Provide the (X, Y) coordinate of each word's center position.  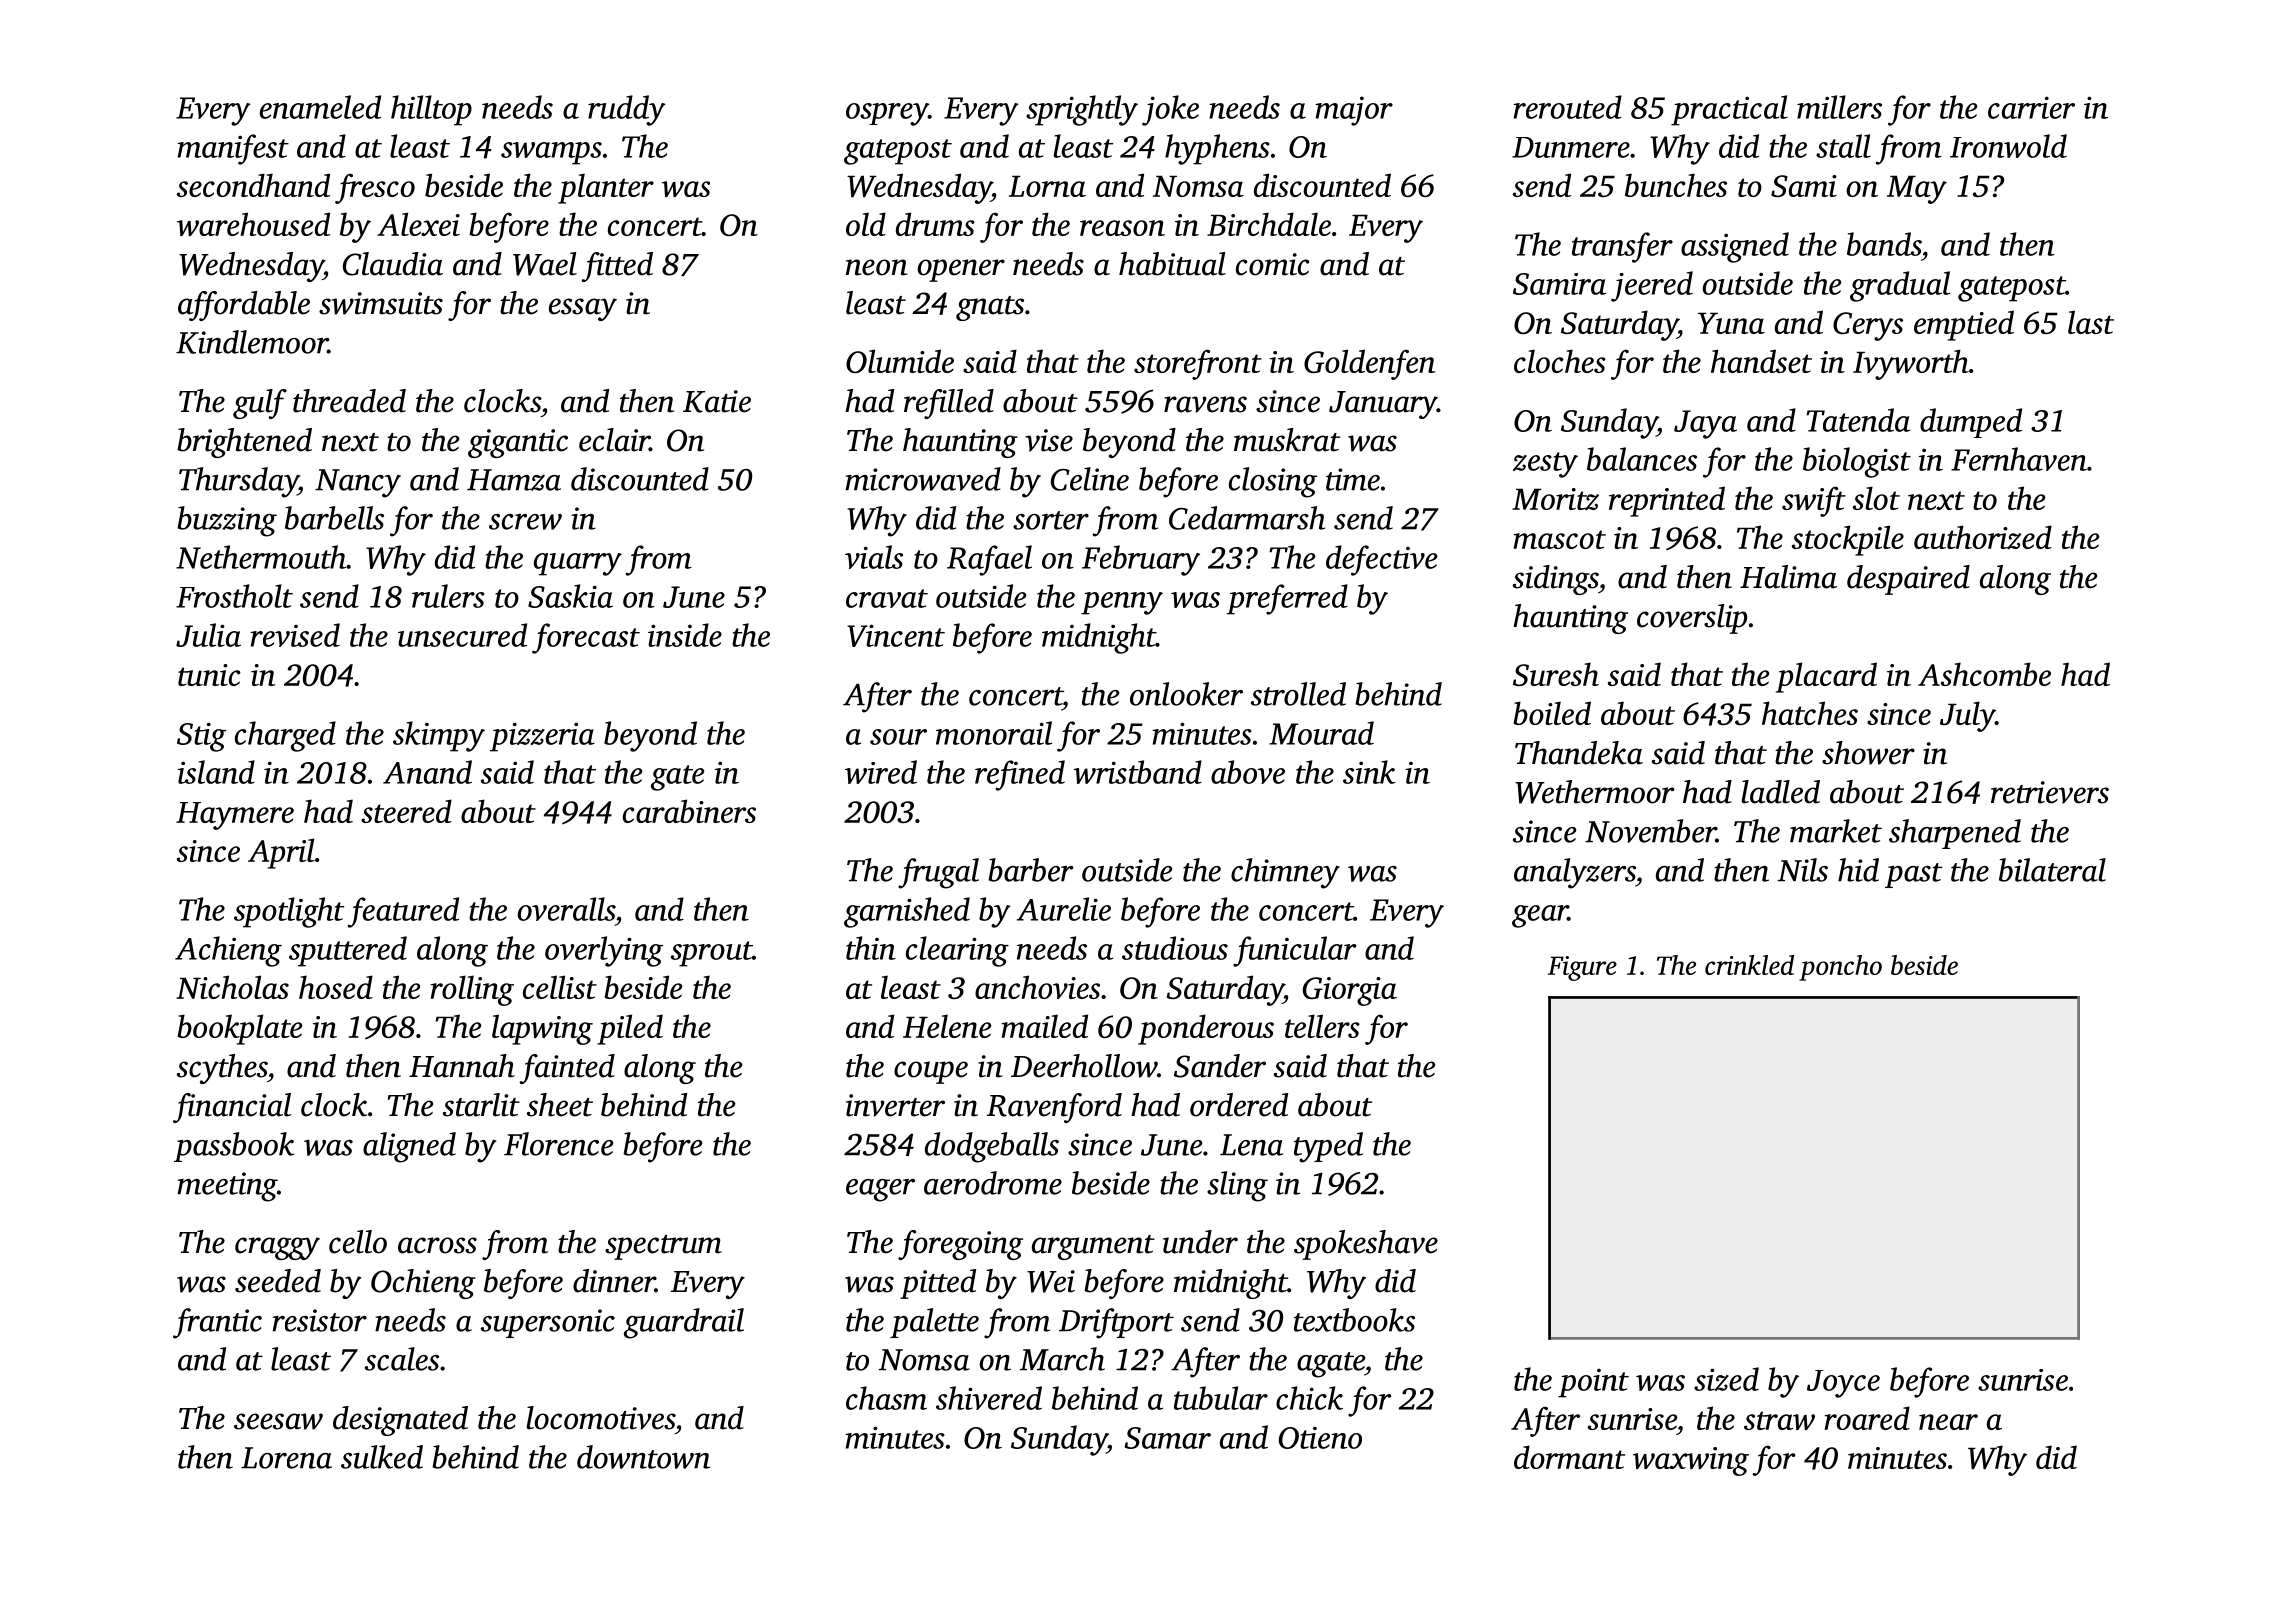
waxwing (1691, 1461)
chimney (1285, 873)
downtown (643, 1457)
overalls (566, 909)
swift (1814, 501)
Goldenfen (1369, 364)
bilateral (2052, 870)
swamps (551, 153)
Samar (1168, 1438)
